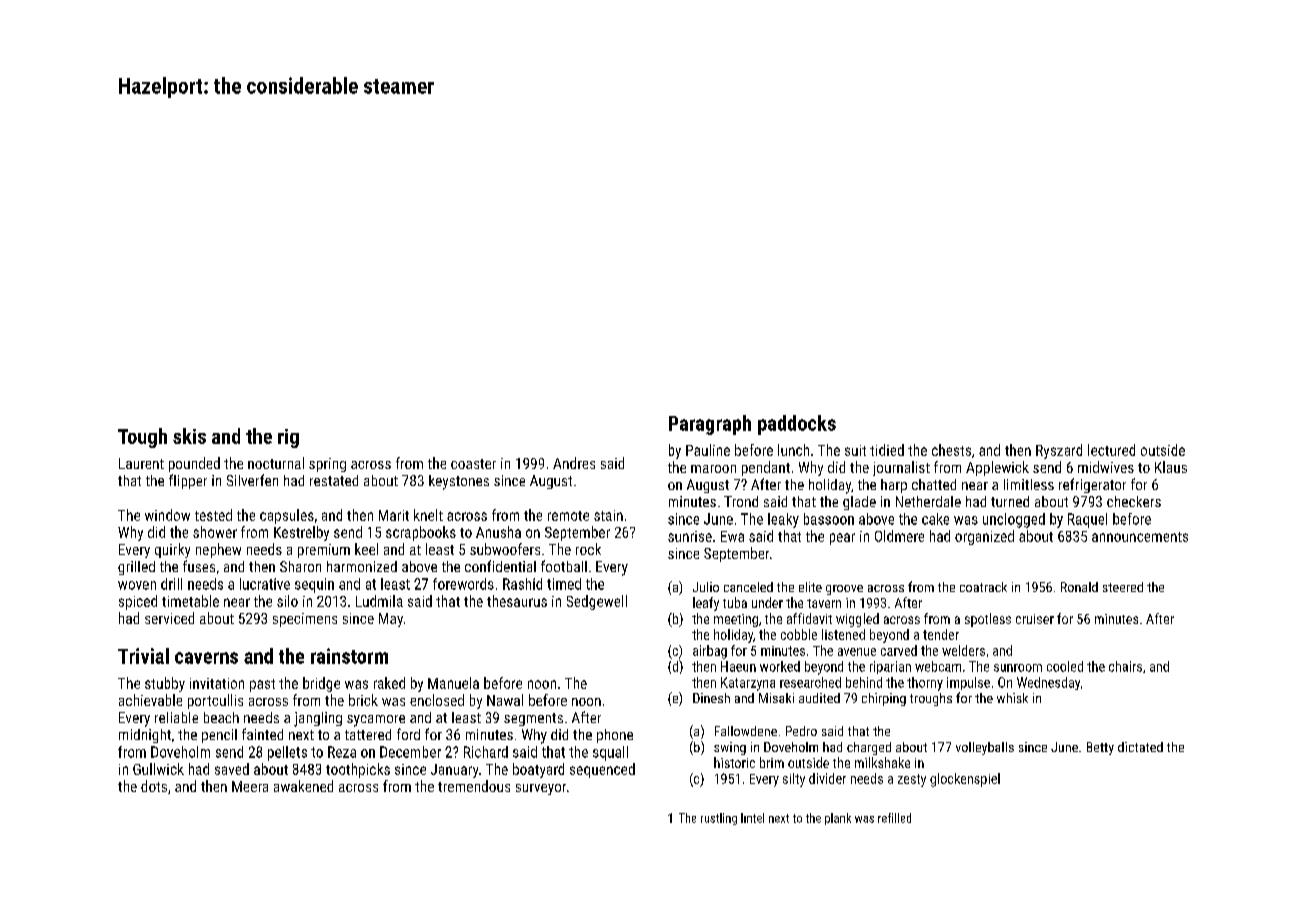  I want to click on Trivial, so click(143, 656).
